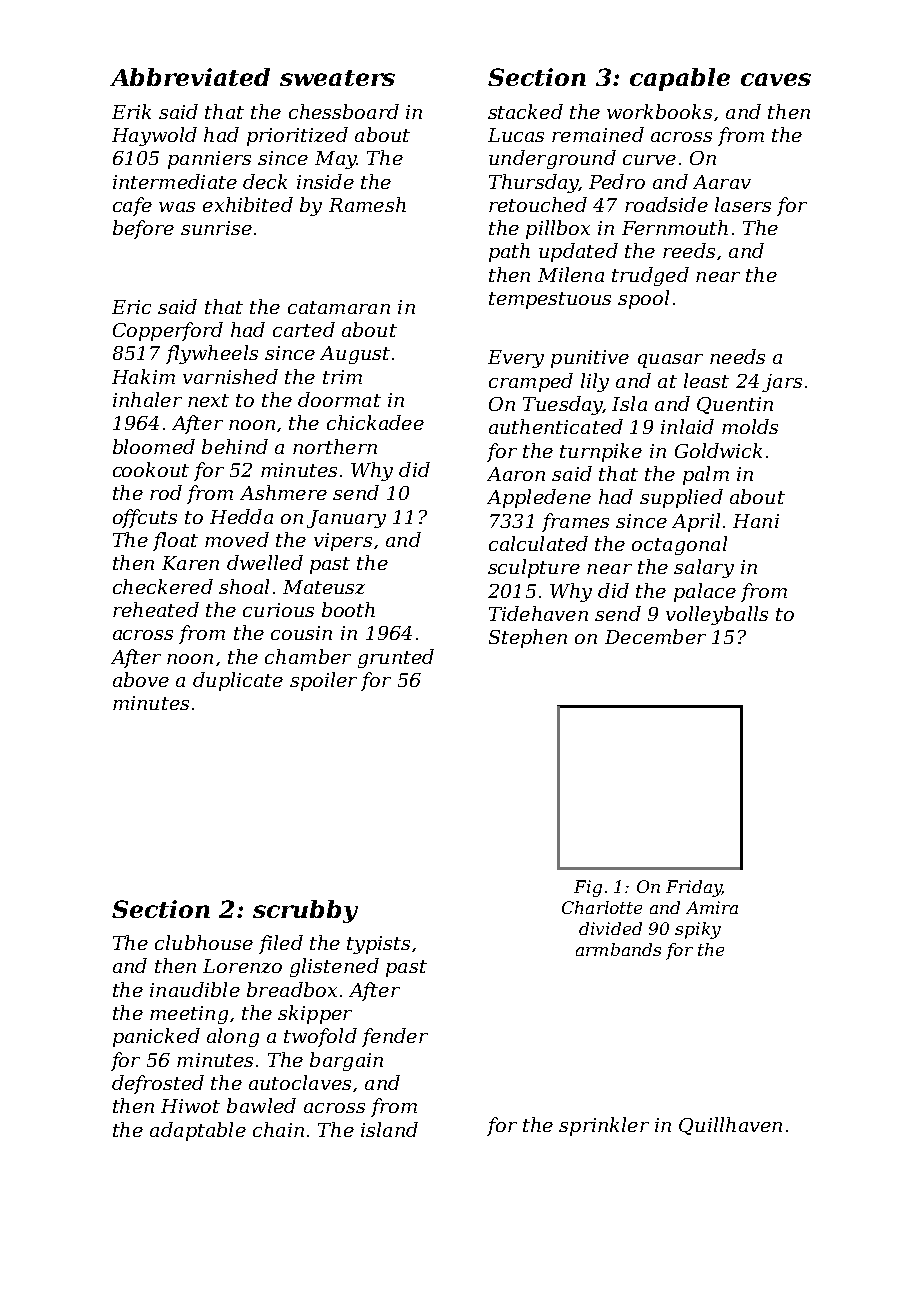 Image resolution: width=924 pixels, height=1311 pixels. I want to click on sprinkler, so click(604, 1126).
